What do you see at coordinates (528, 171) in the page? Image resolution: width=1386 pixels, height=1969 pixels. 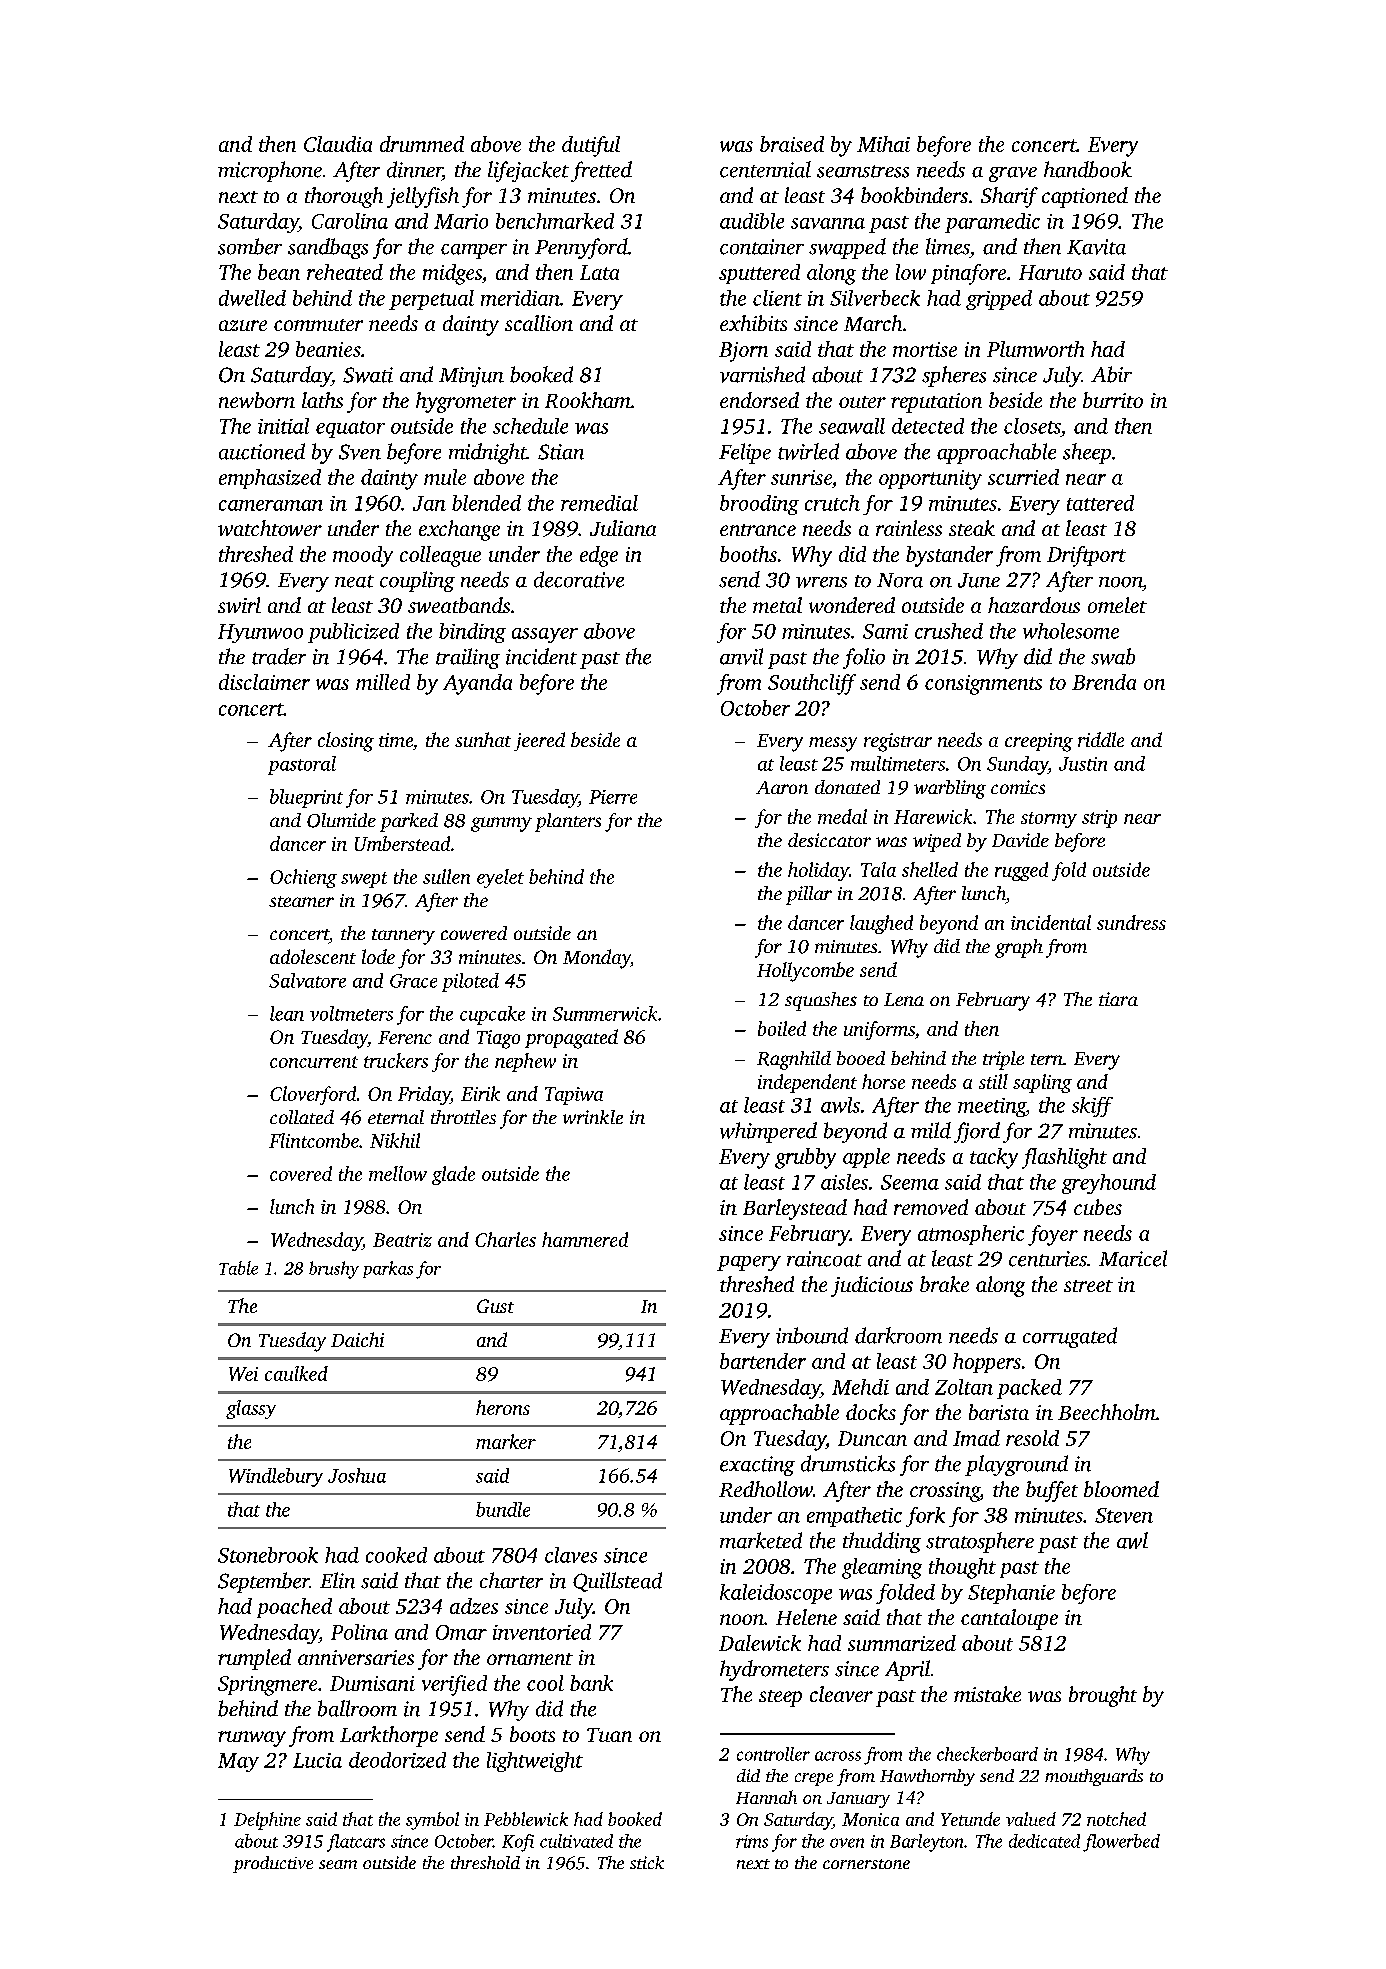 I see `lifejacket` at bounding box center [528, 171].
